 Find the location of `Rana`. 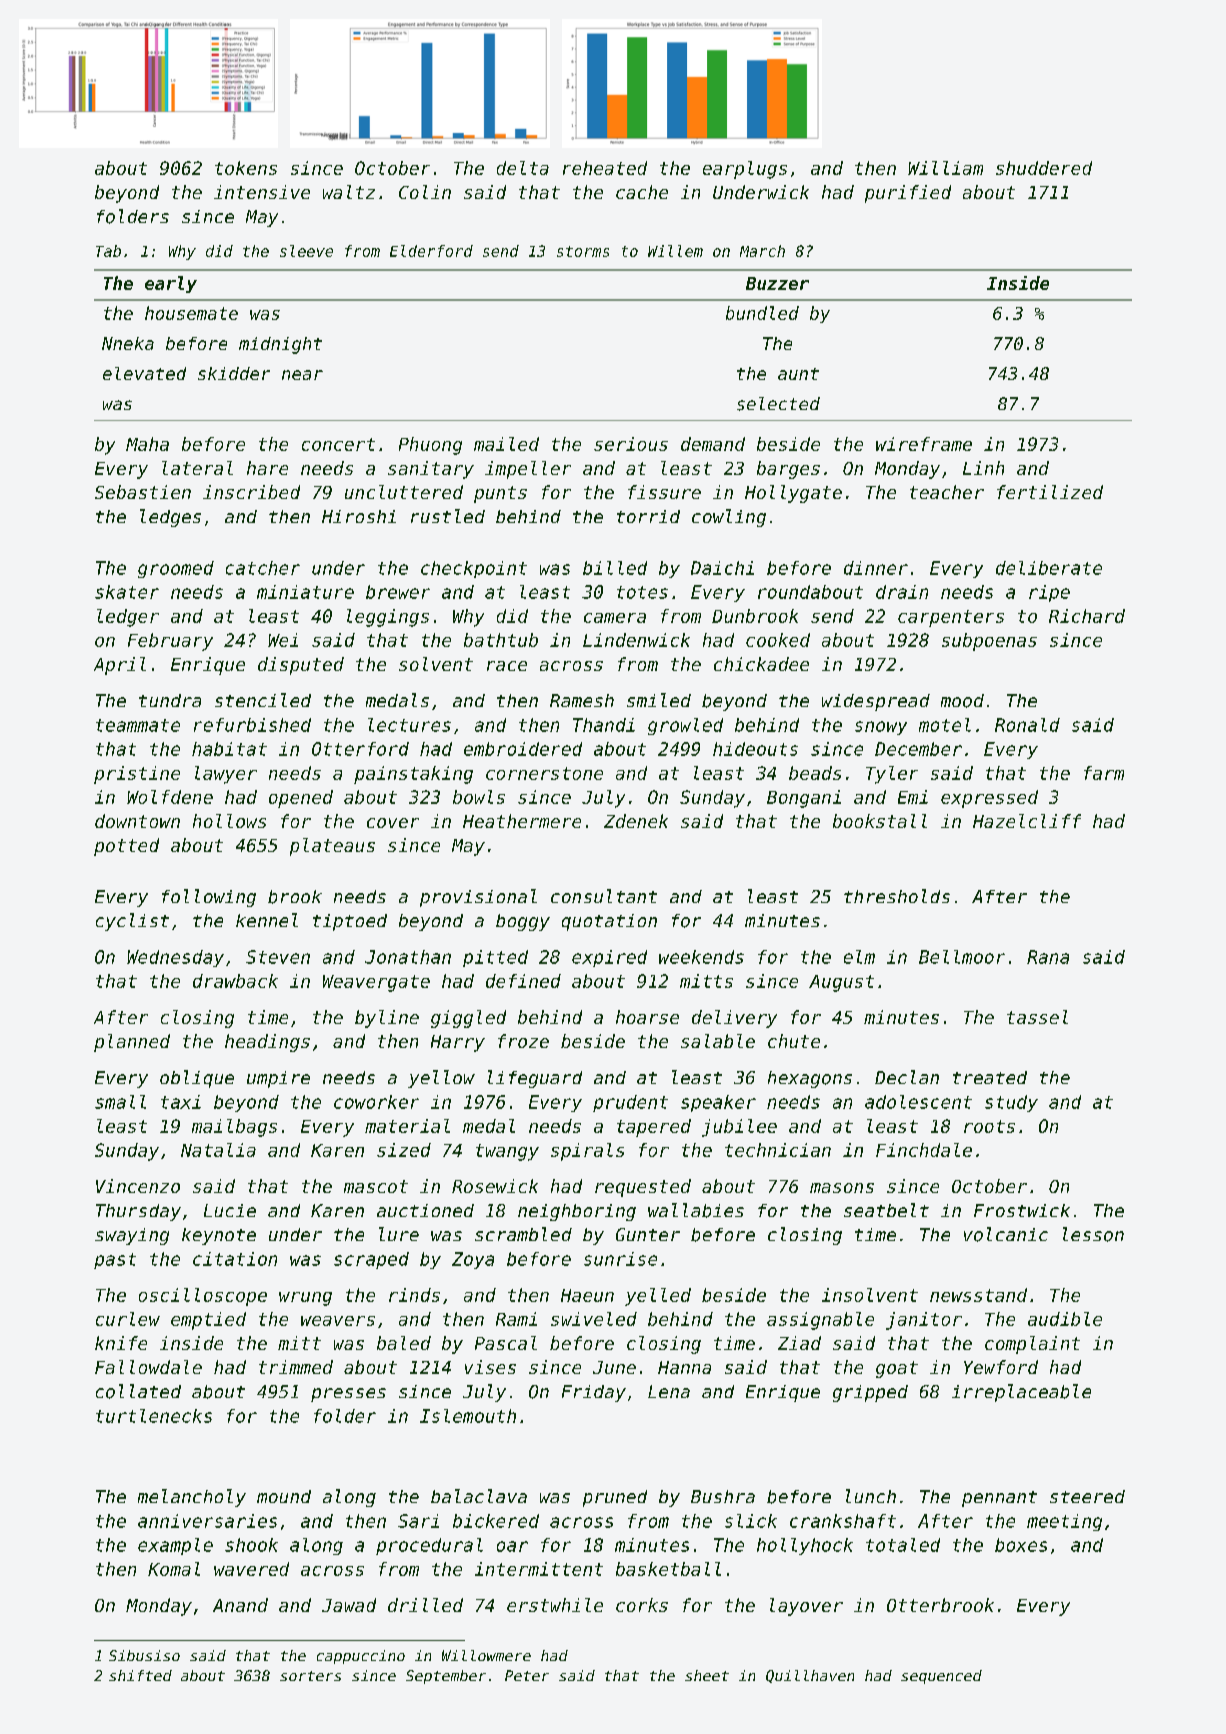

Rana is located at coordinates (1048, 957).
